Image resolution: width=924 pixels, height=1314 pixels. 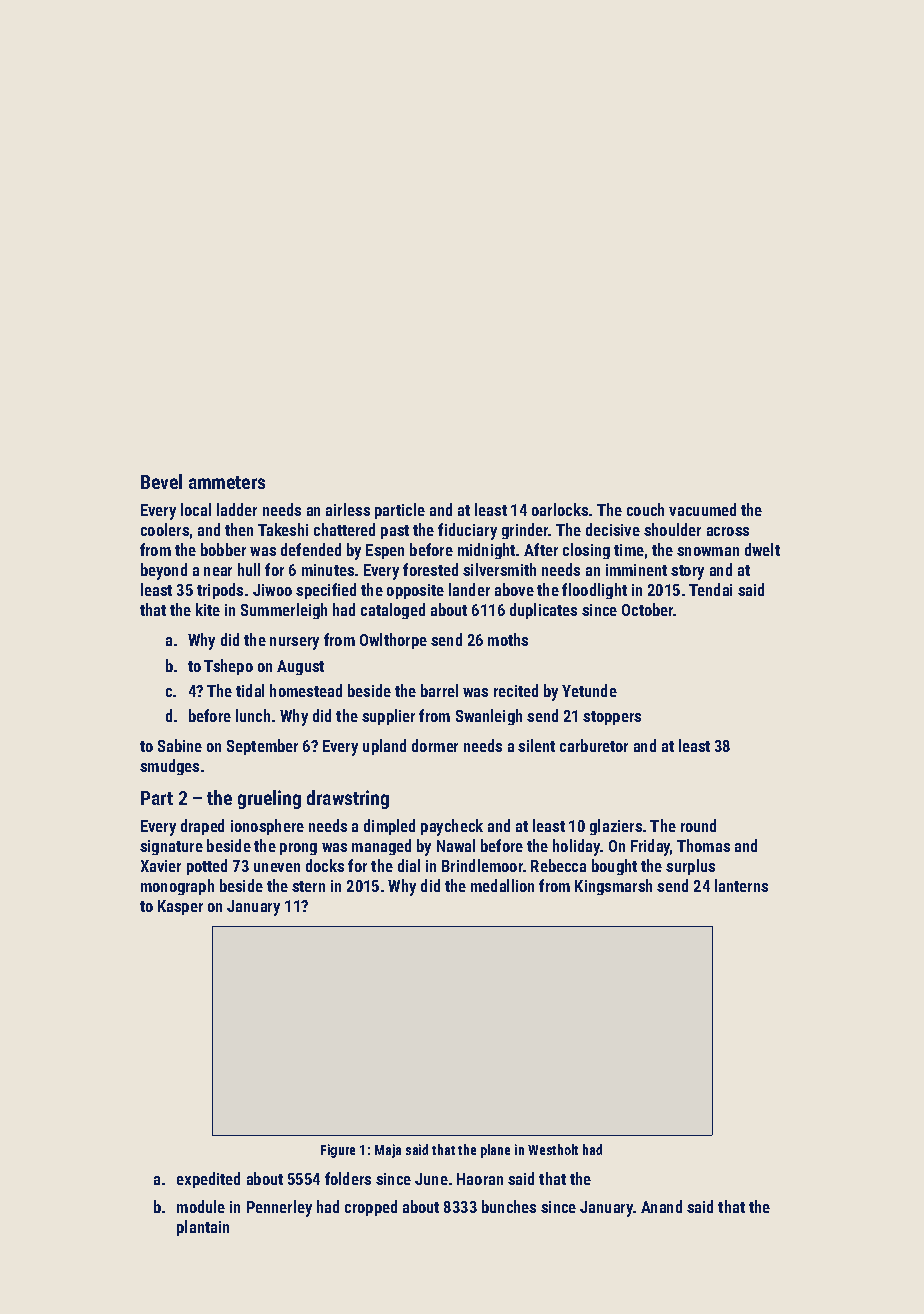 I want to click on Kasper, so click(x=180, y=907).
